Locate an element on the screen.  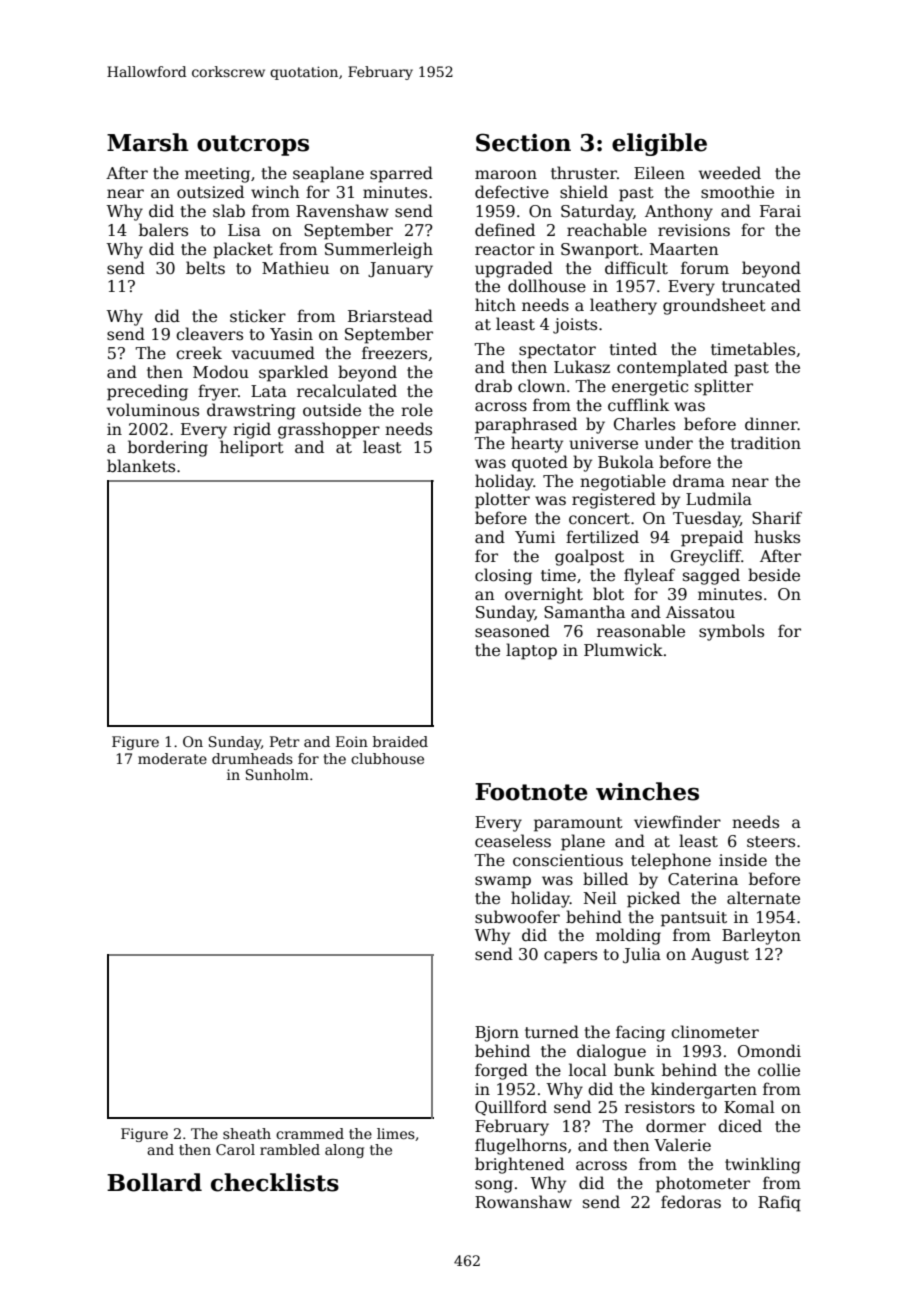
Section is located at coordinates (523, 142).
